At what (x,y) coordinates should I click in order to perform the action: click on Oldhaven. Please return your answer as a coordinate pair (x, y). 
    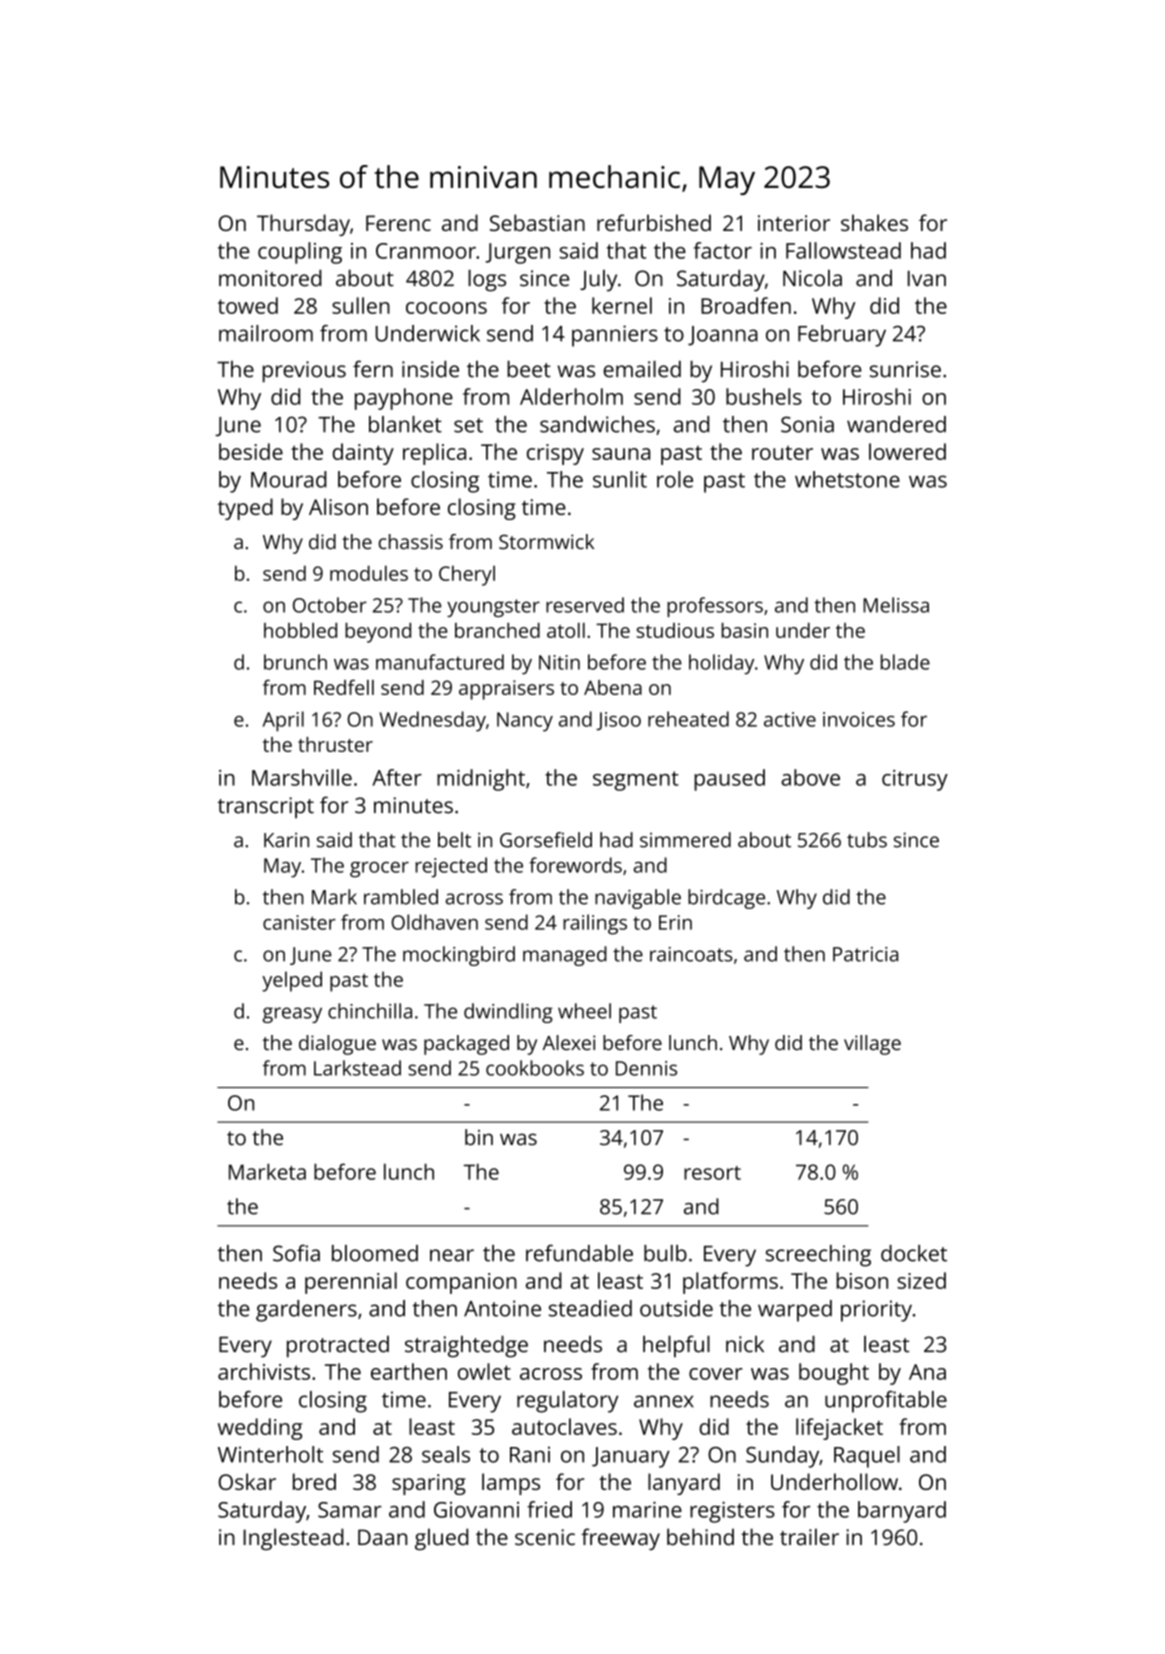
    Looking at the image, I should click on (434, 922).
